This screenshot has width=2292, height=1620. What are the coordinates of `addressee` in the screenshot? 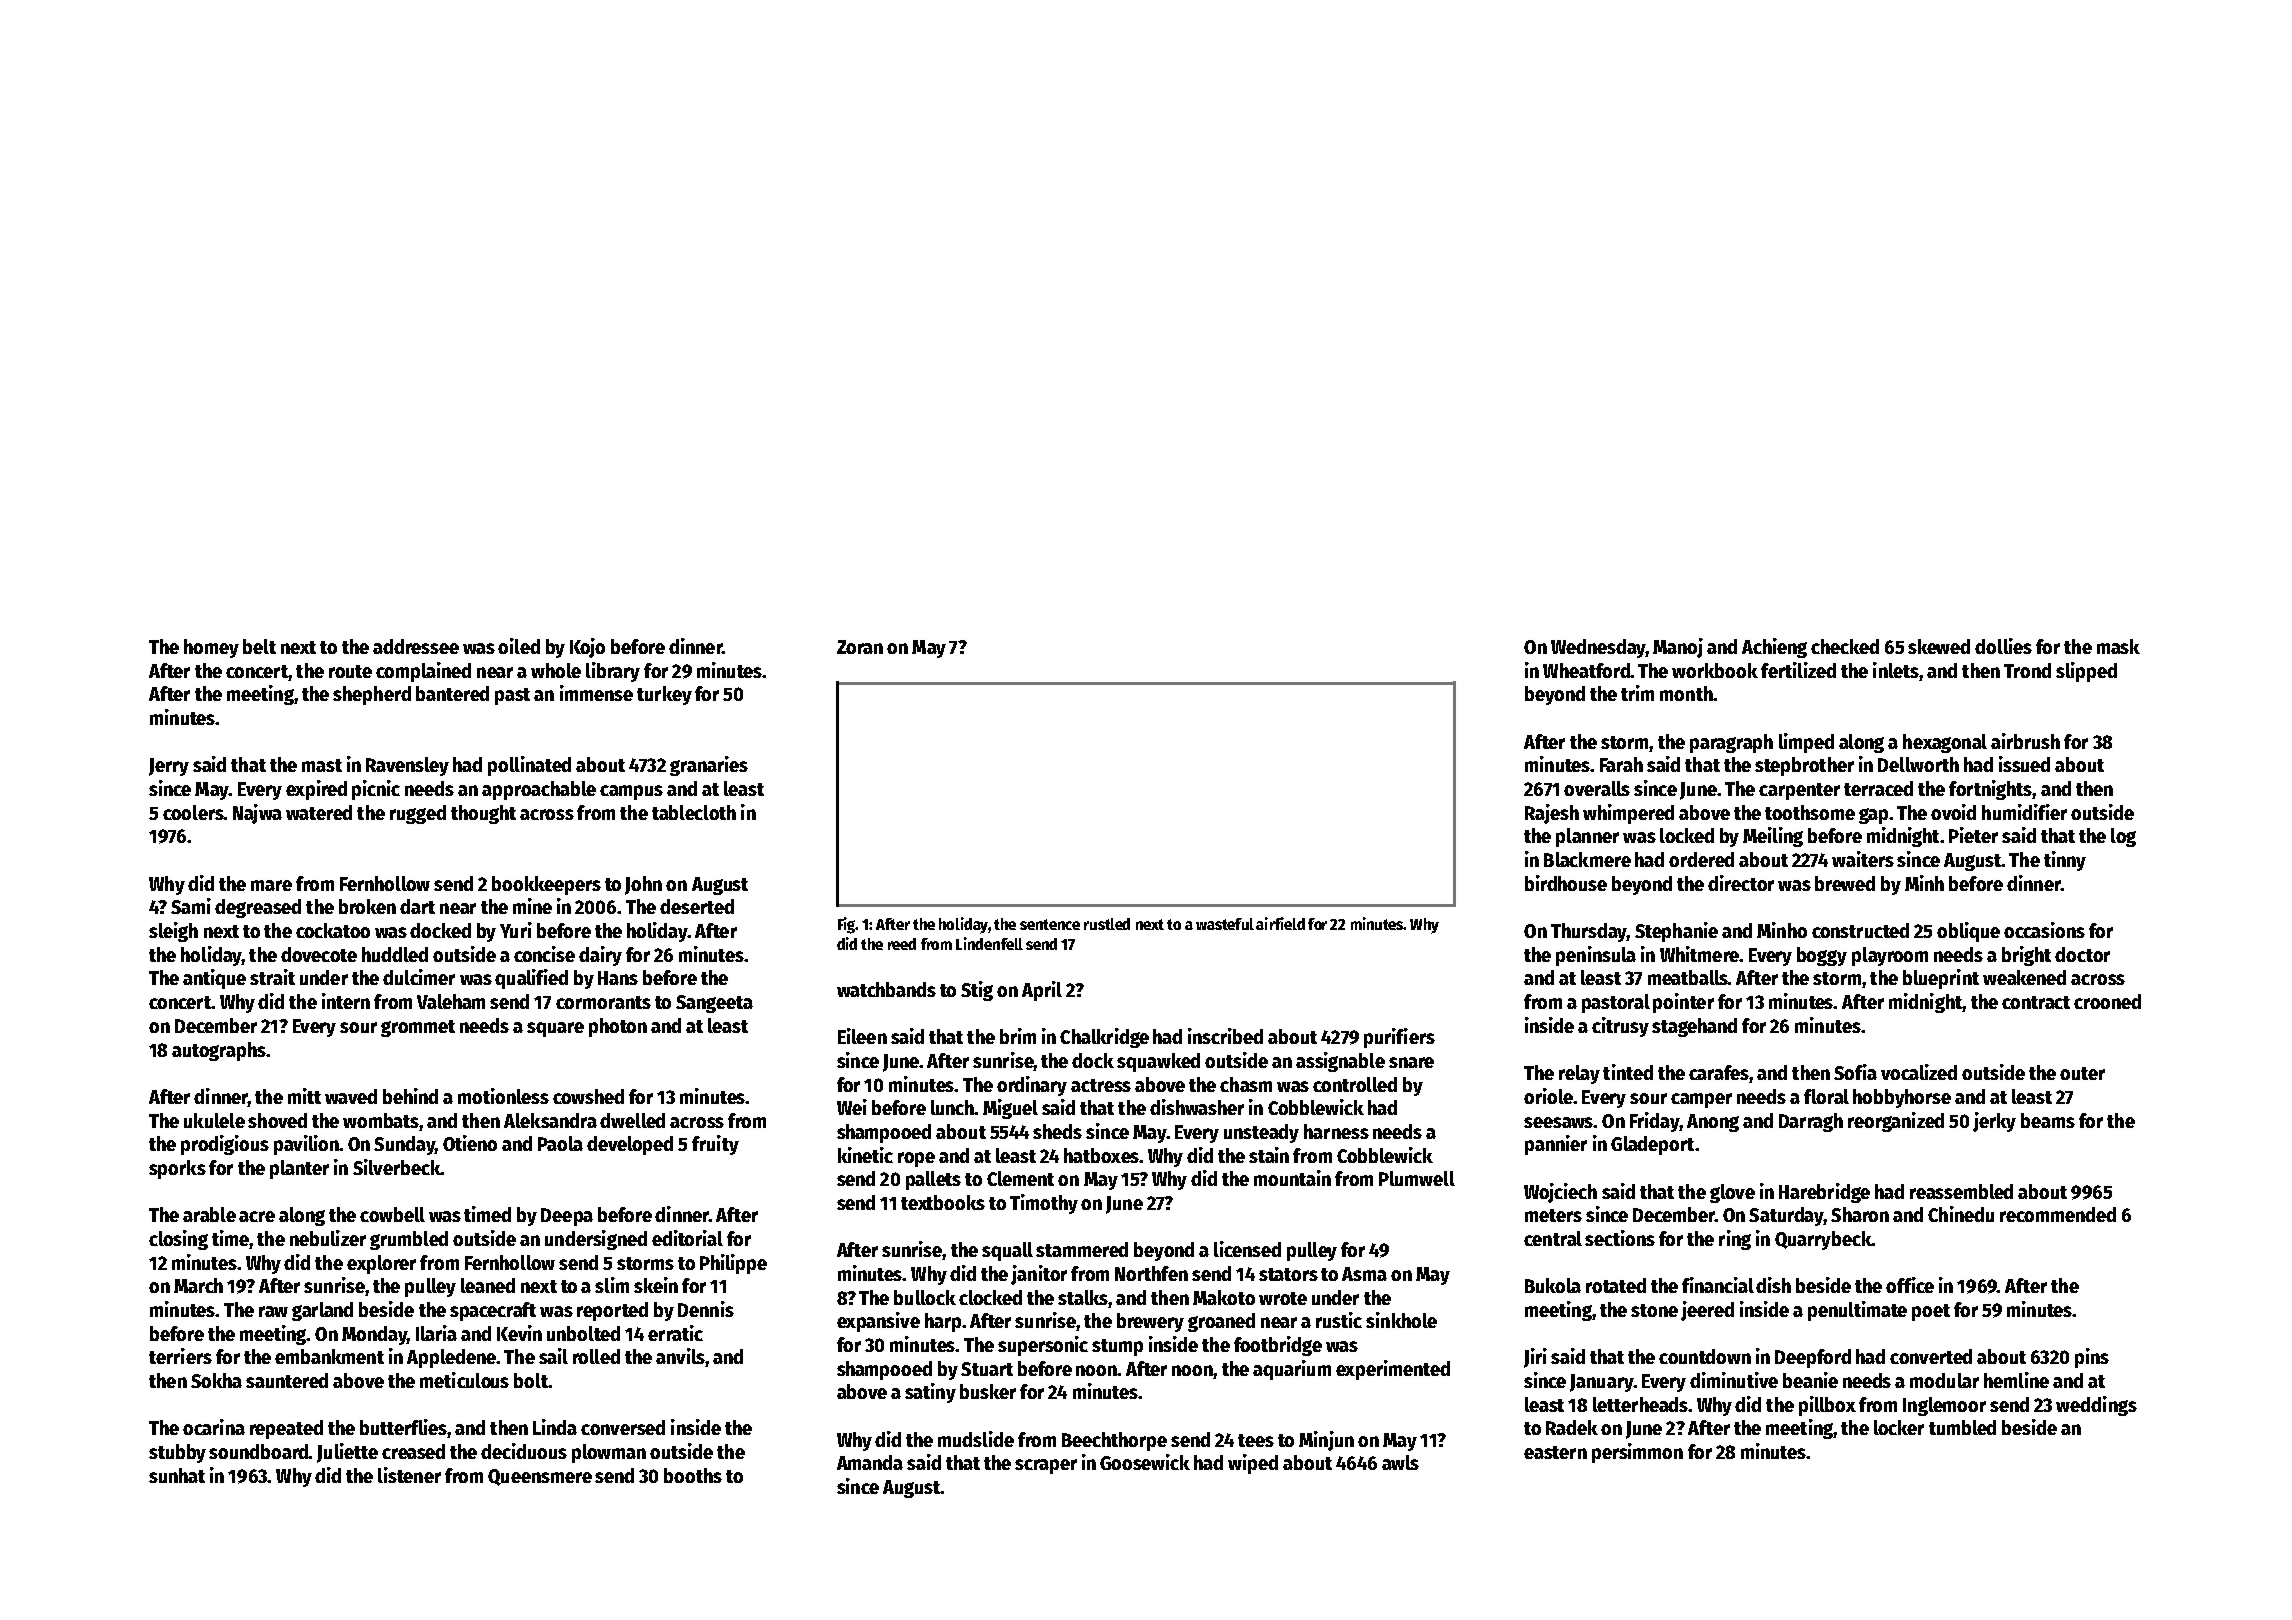 It's located at (416, 646).
